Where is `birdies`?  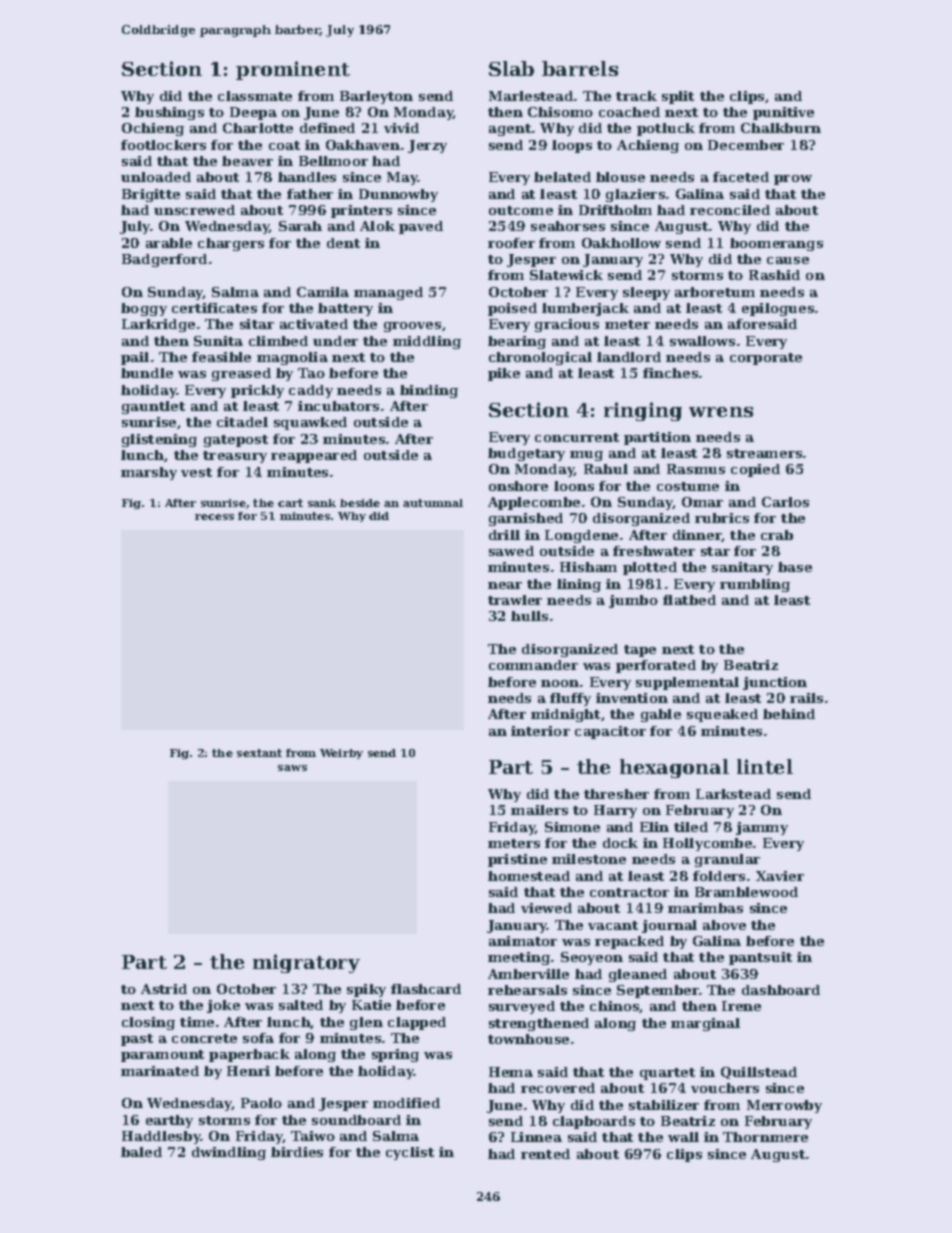 birdies is located at coordinates (297, 1152).
